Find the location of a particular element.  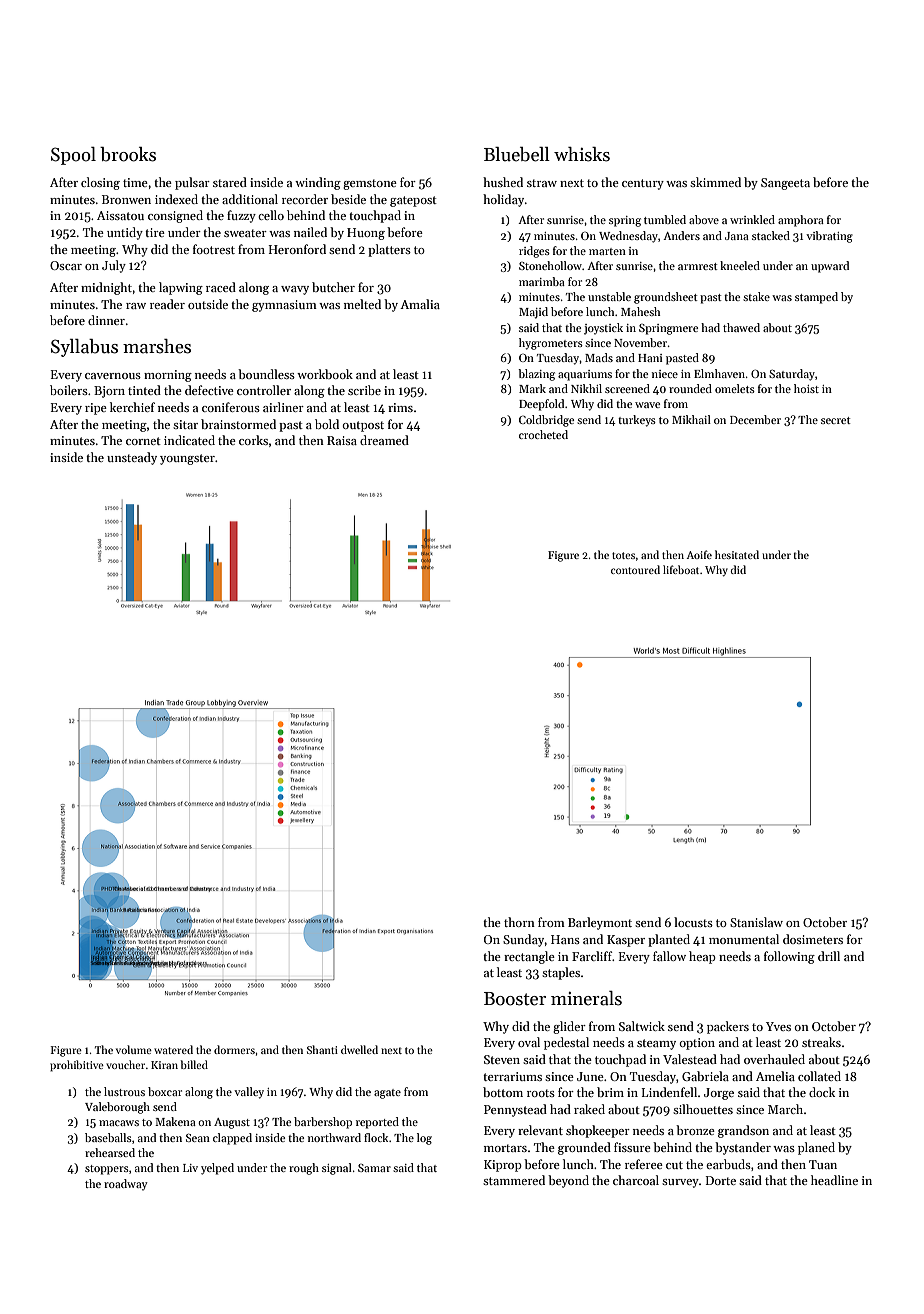

footrest is located at coordinates (214, 249).
